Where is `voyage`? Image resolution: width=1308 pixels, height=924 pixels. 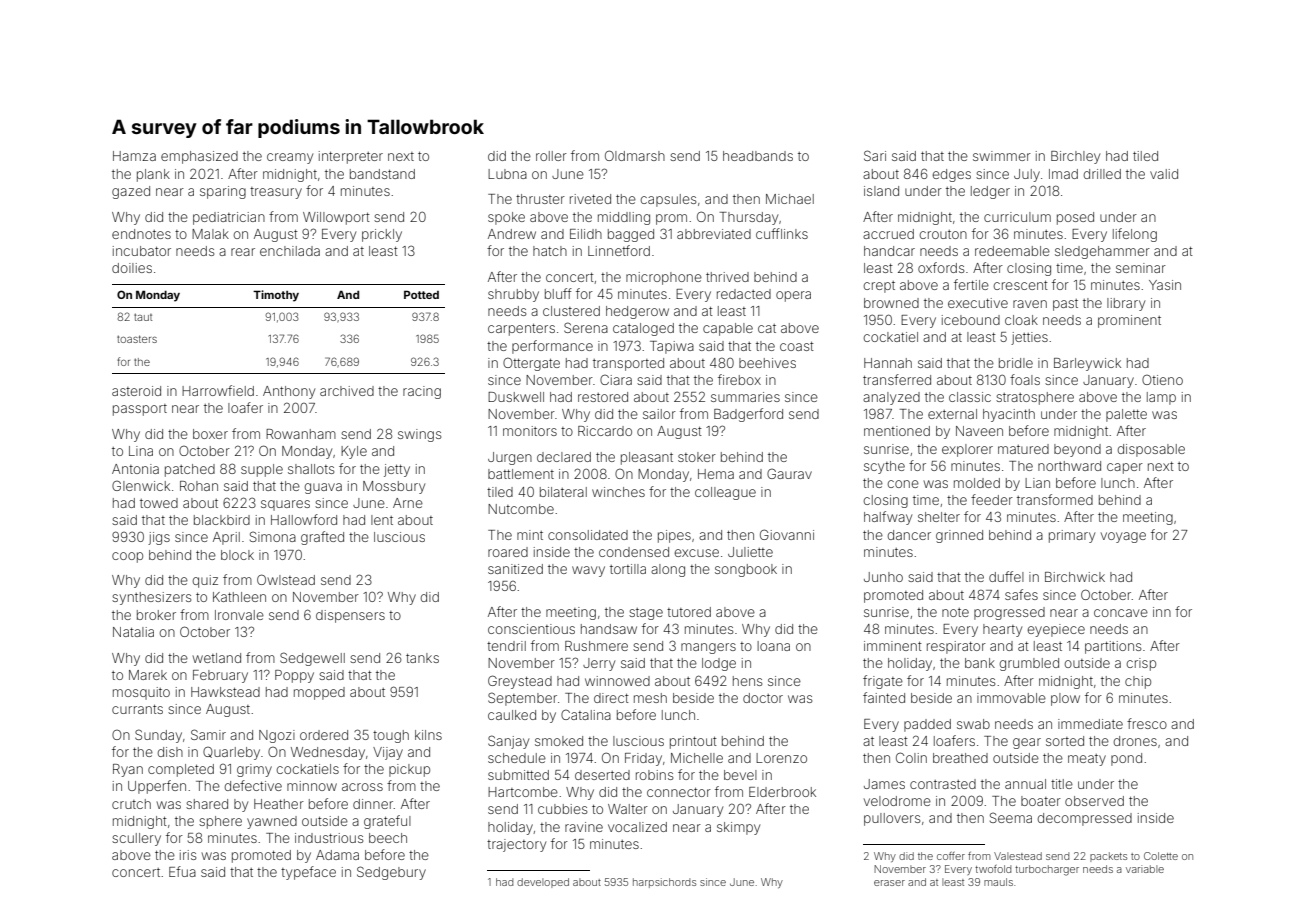
voyage is located at coordinates (1123, 537).
